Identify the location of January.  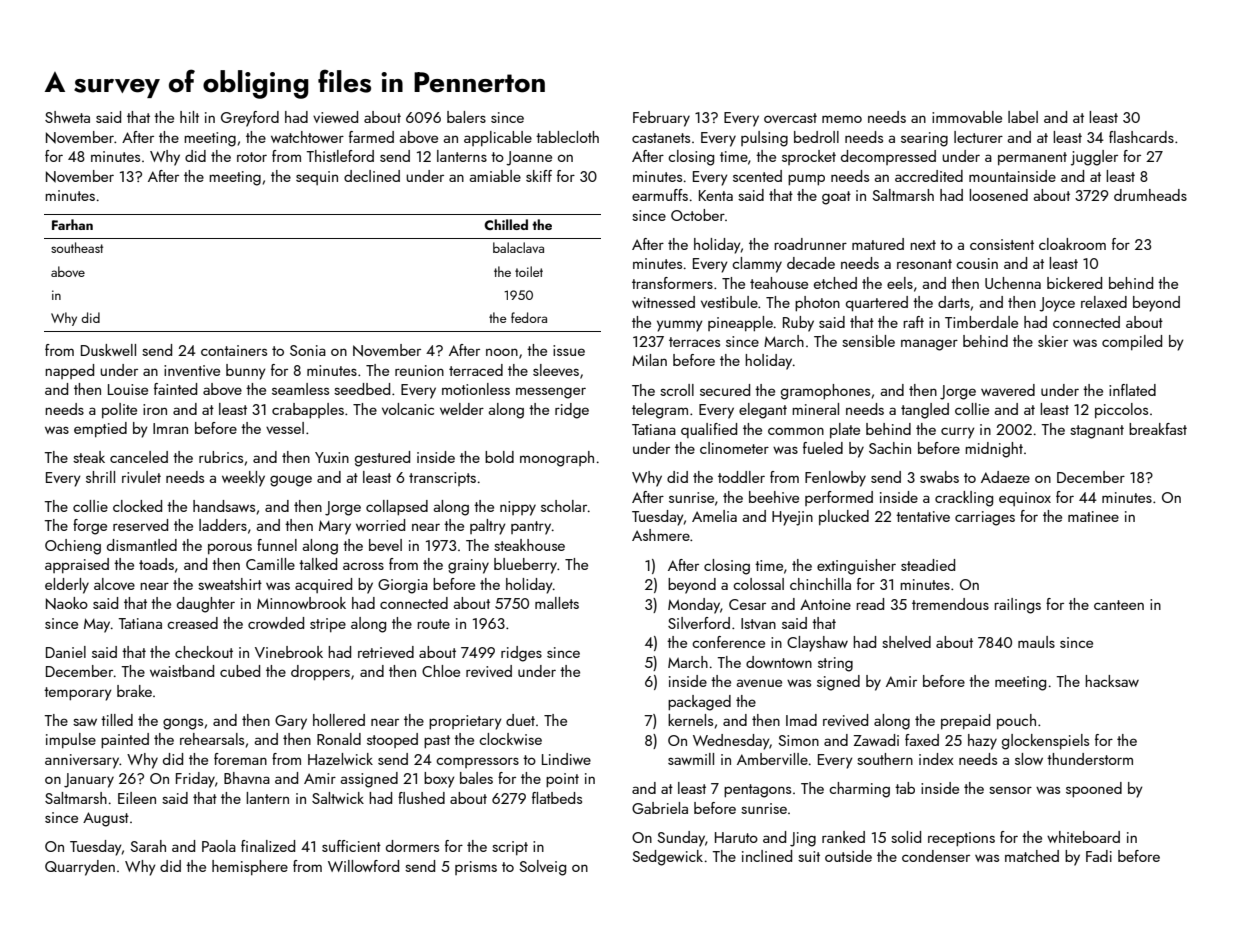
(89, 780).
